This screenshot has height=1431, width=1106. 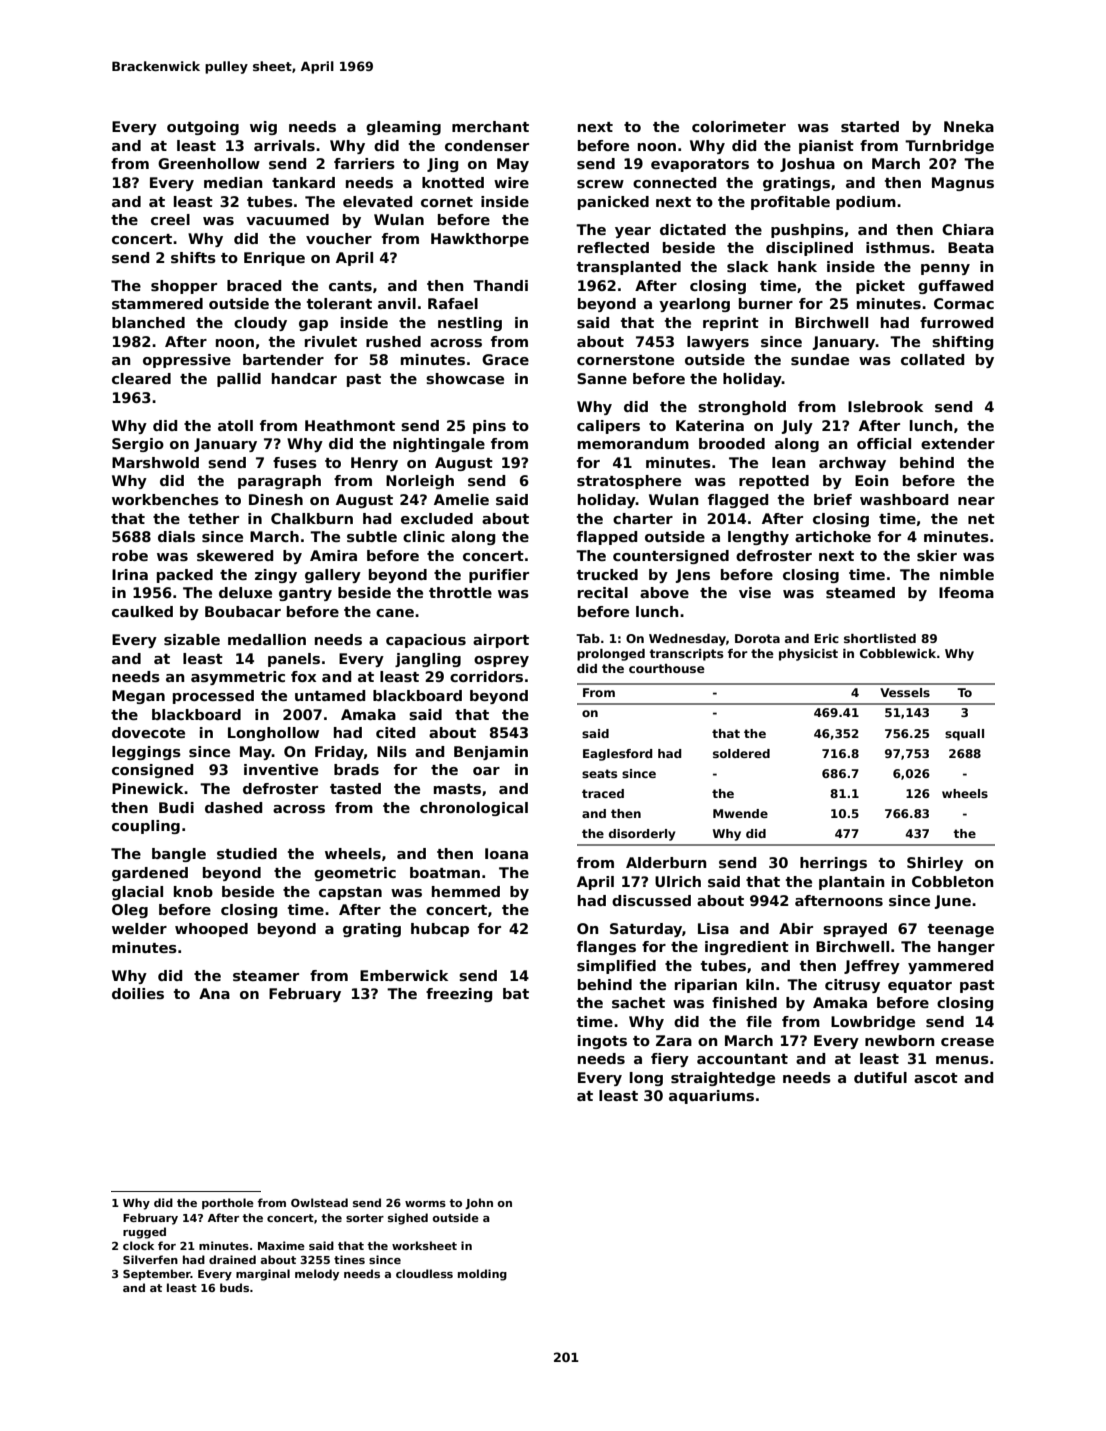 I want to click on nightingale, so click(x=439, y=445).
